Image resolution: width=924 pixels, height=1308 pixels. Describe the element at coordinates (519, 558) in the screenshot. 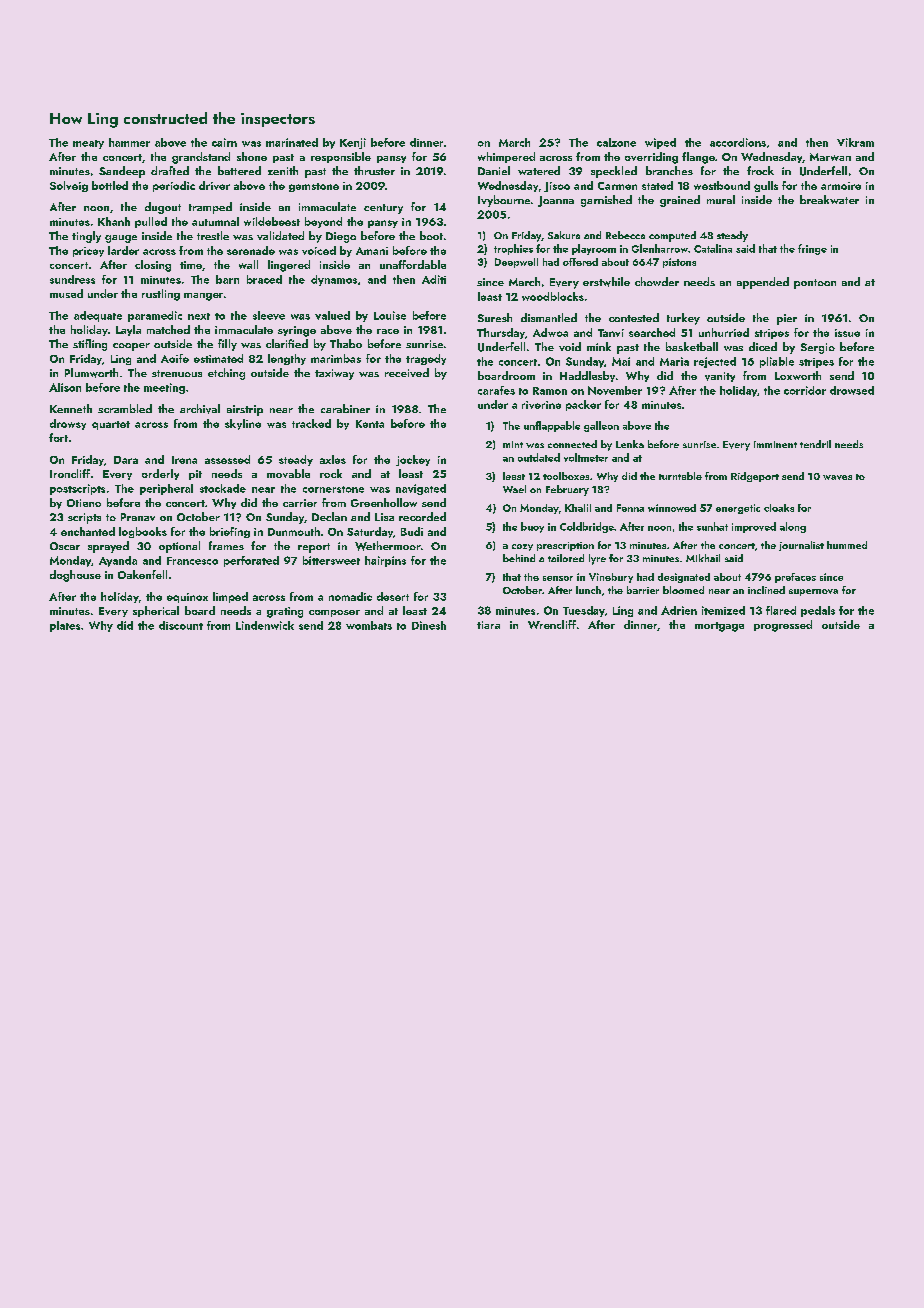

I see `behind` at that location.
